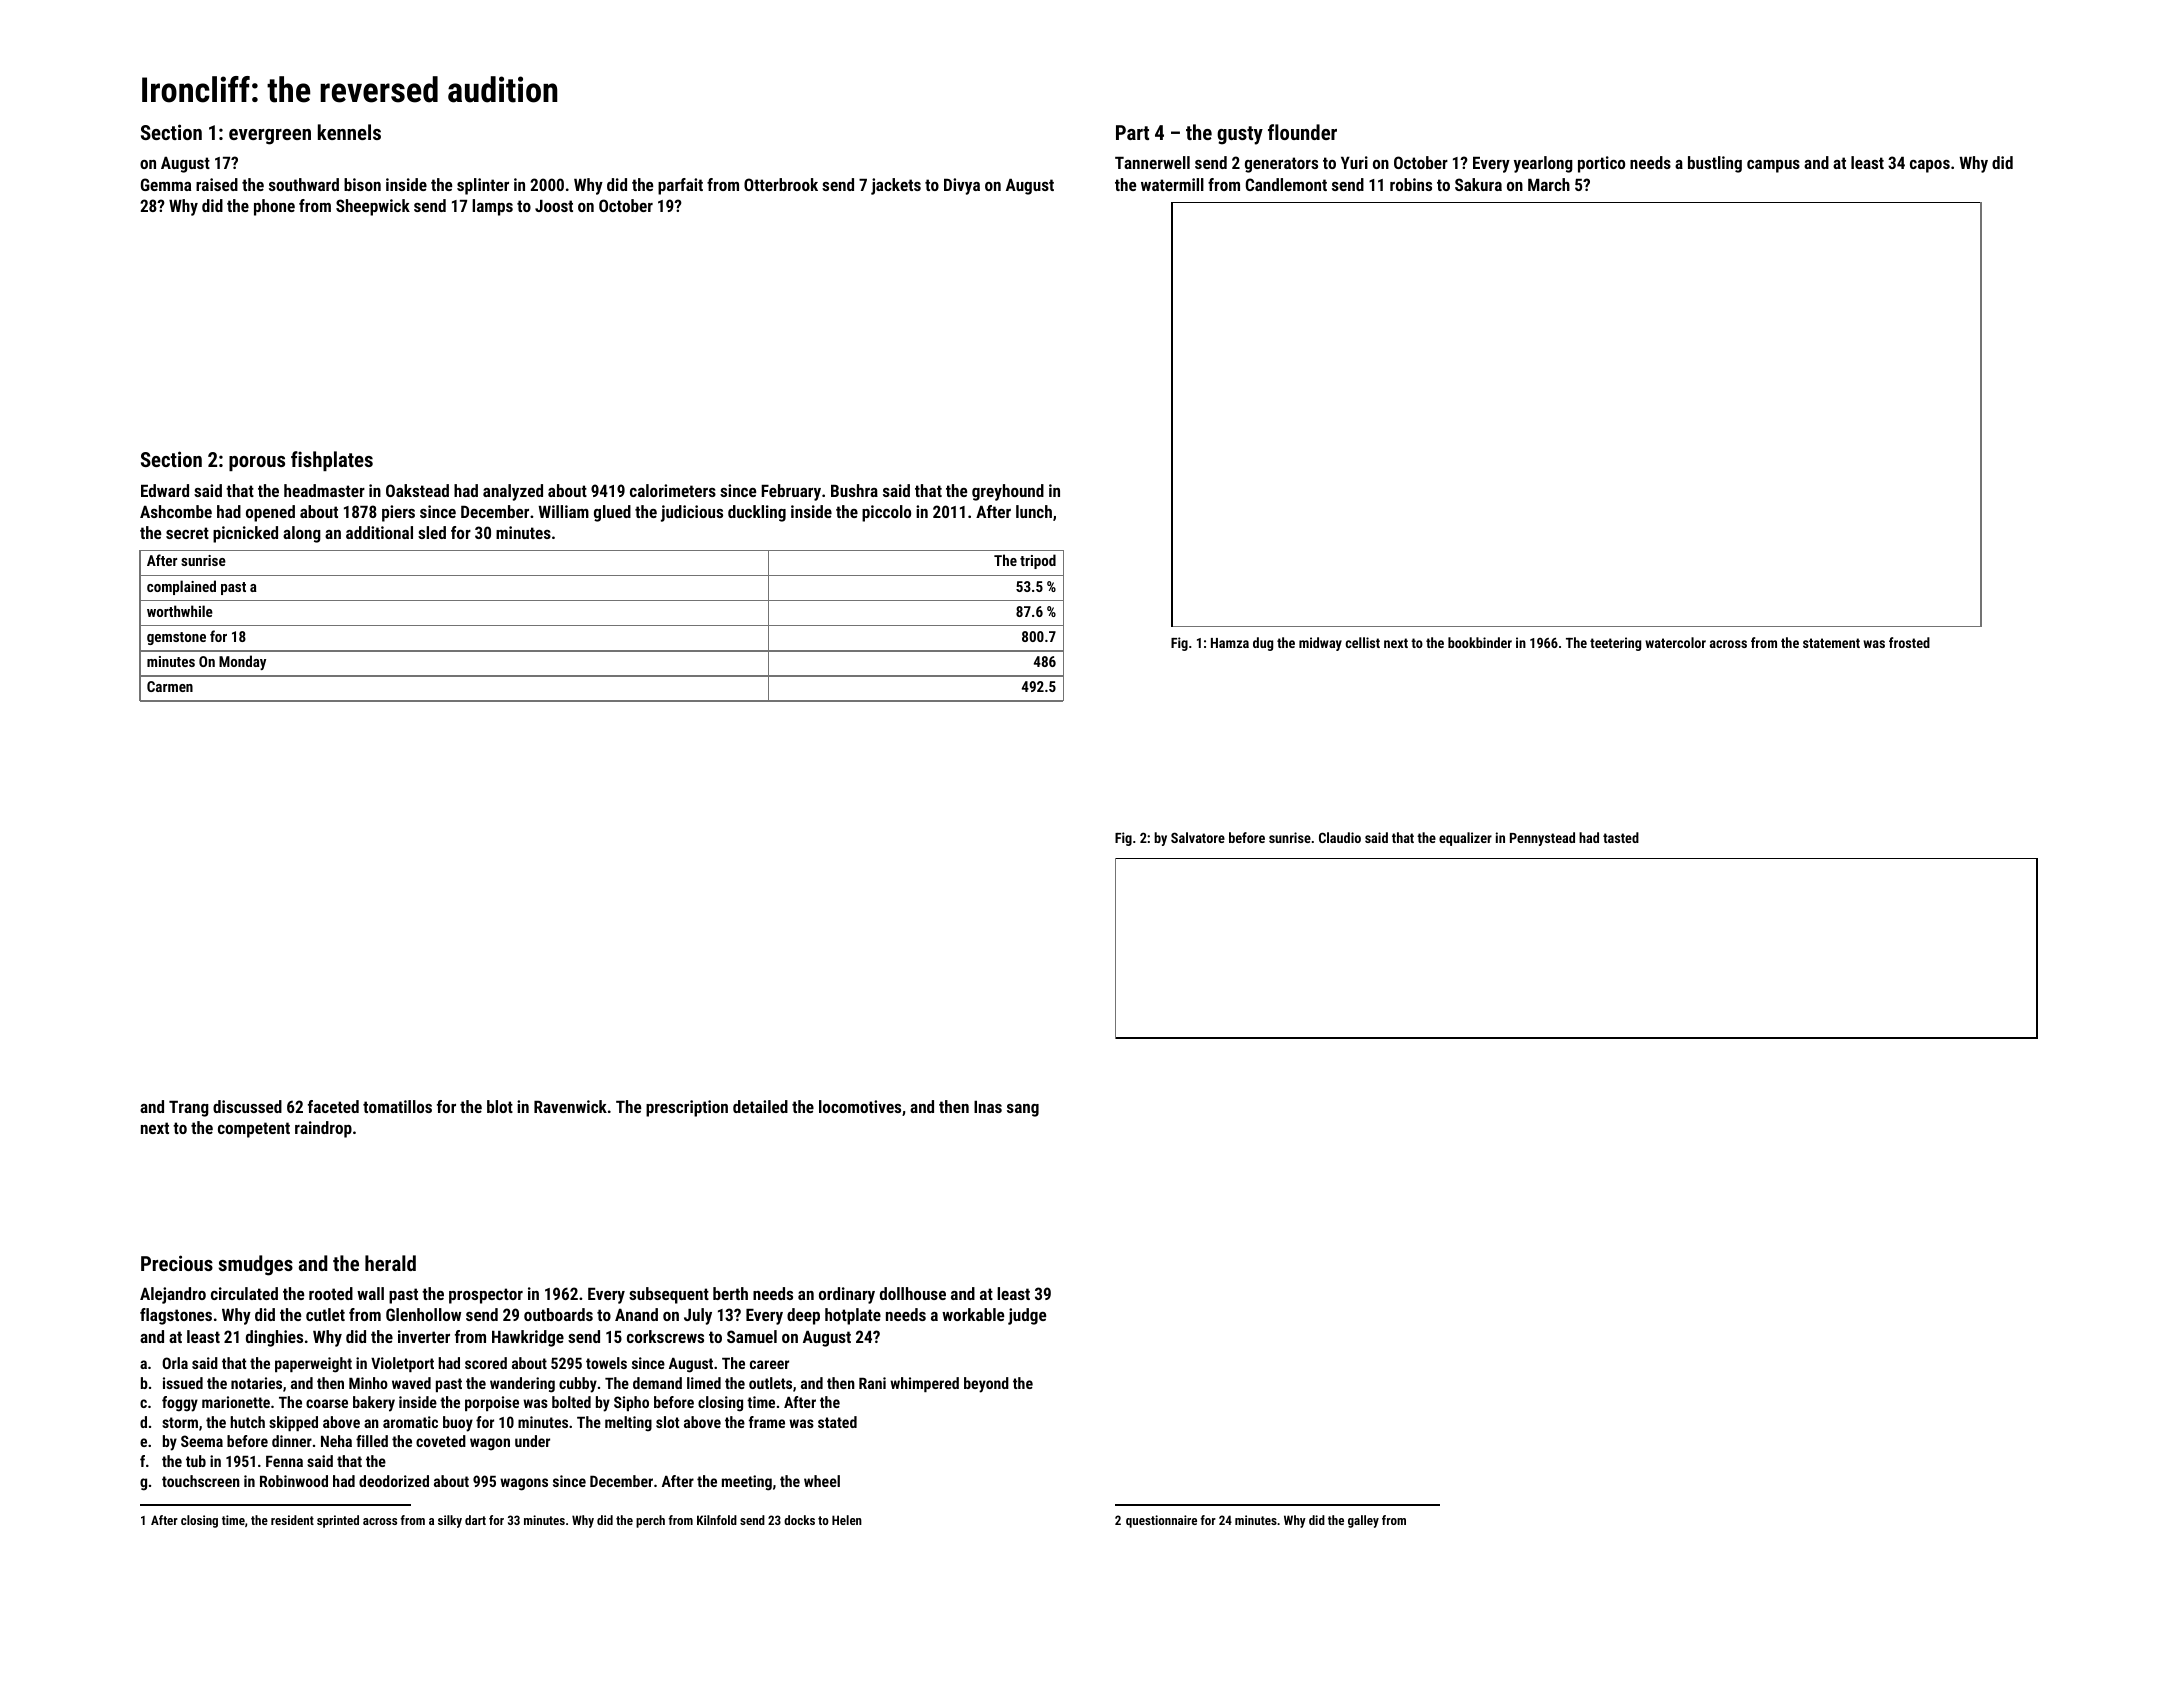 This screenshot has height=1683, width=2178. Describe the element at coordinates (988, 1107) in the screenshot. I see `Inas` at that location.
